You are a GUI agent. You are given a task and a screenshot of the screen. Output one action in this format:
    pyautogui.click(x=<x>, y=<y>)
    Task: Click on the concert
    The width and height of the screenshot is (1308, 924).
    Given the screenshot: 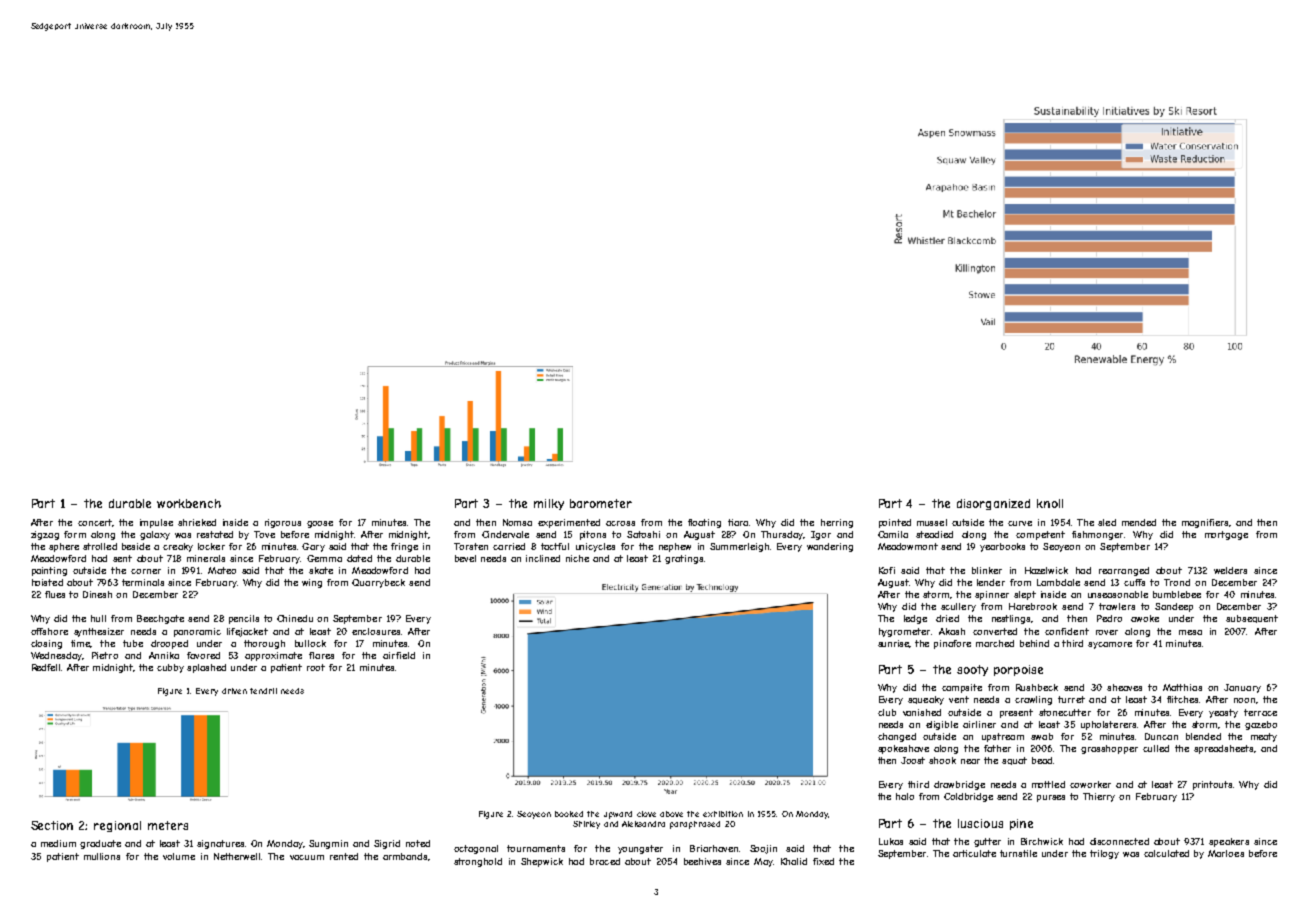 What is the action you would take?
    pyautogui.click(x=95, y=522)
